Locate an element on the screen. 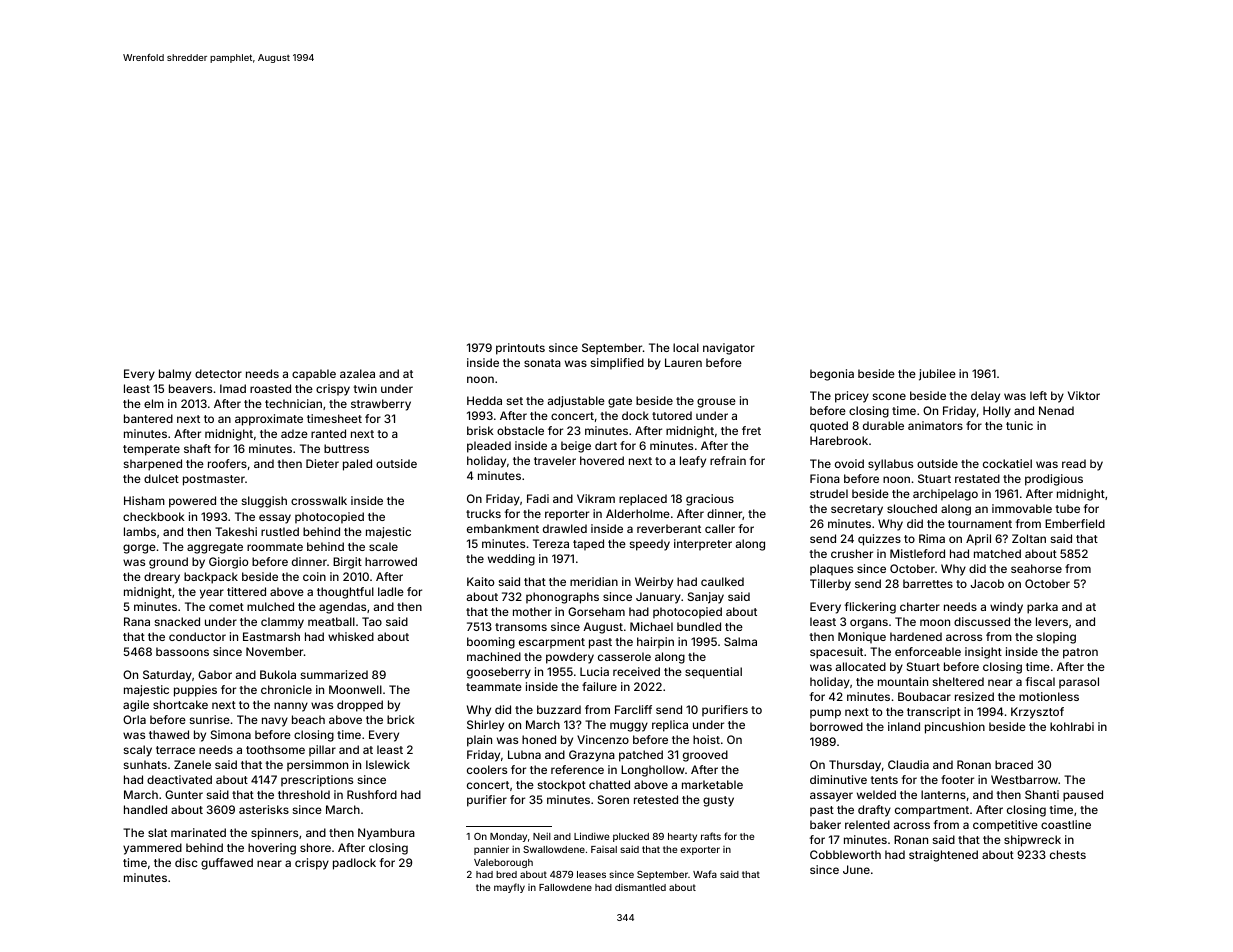 The height and width of the screenshot is (952, 1233). allocated is located at coordinates (861, 666).
